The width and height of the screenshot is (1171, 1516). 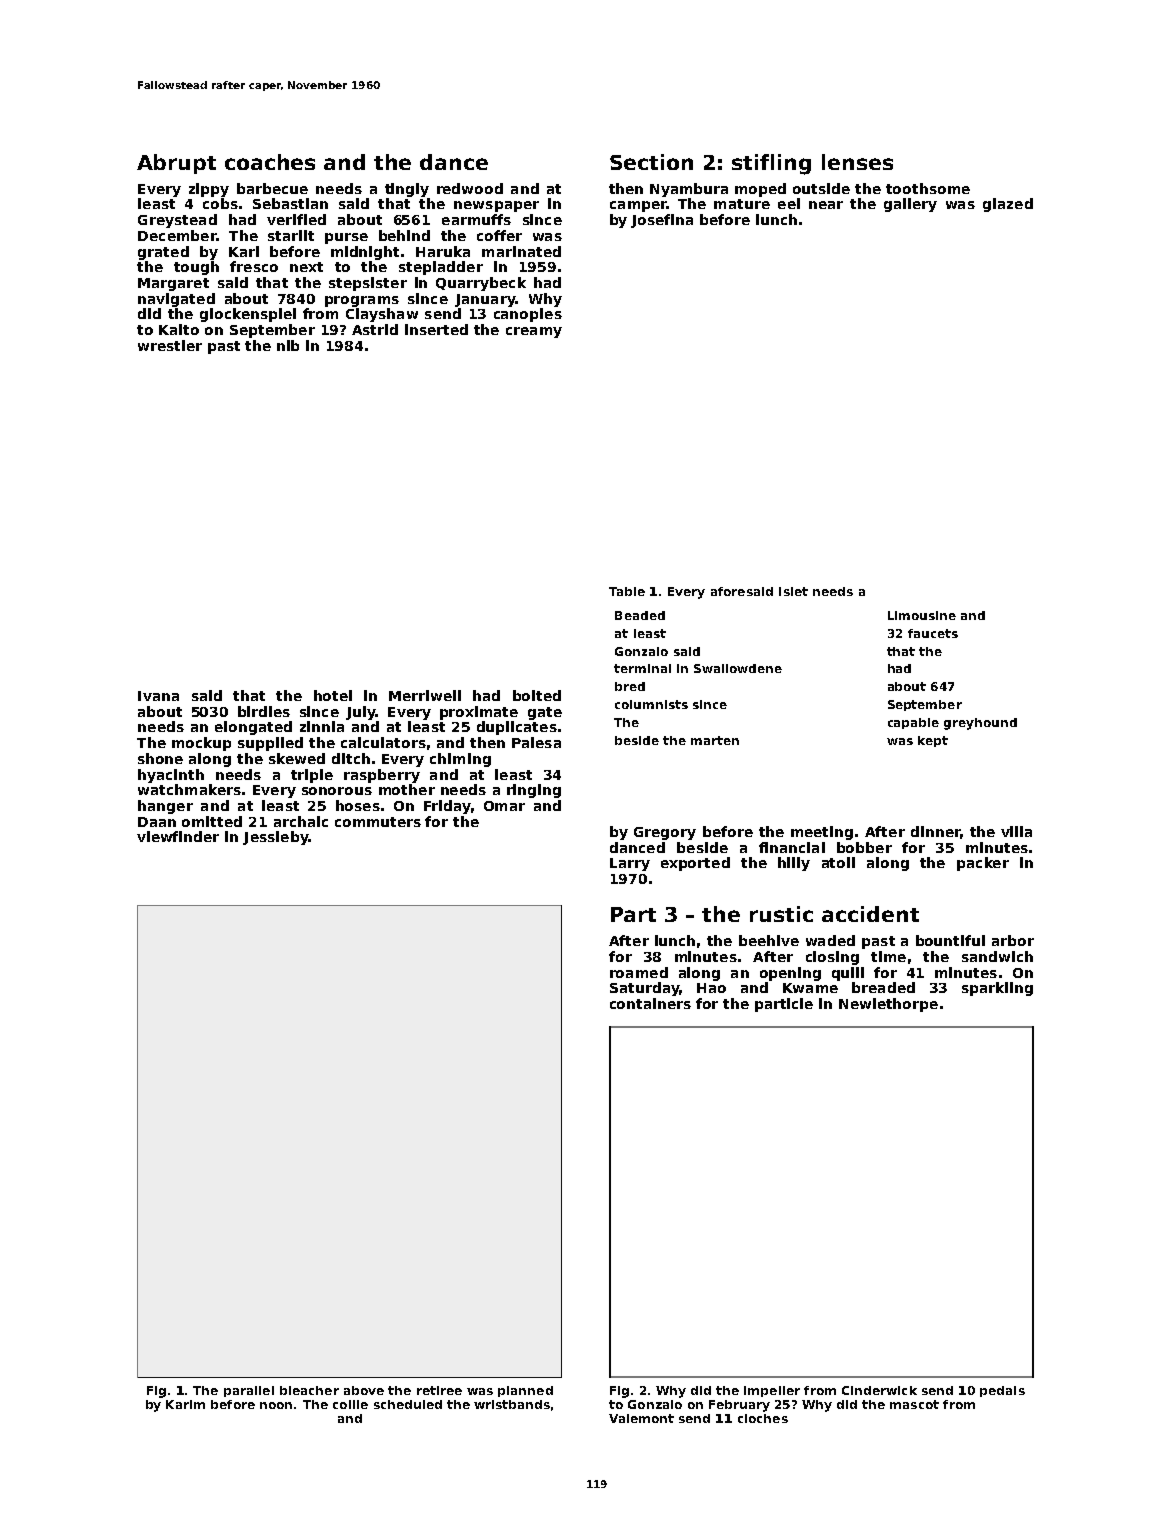 What do you see at coordinates (441, 268) in the screenshot?
I see `stepladder` at bounding box center [441, 268].
